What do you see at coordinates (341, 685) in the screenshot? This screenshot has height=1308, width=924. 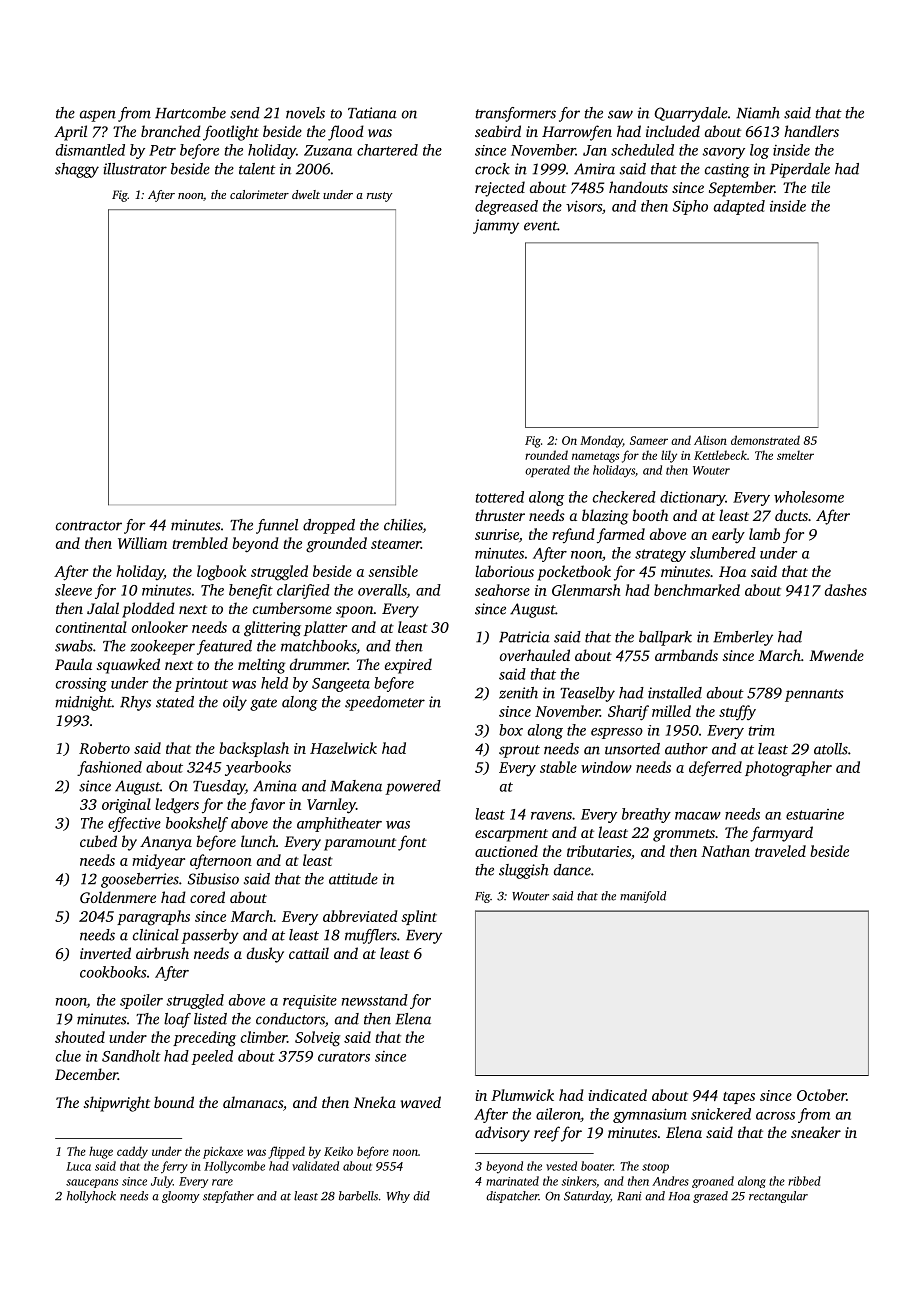 I see `Sangeeta` at bounding box center [341, 685].
